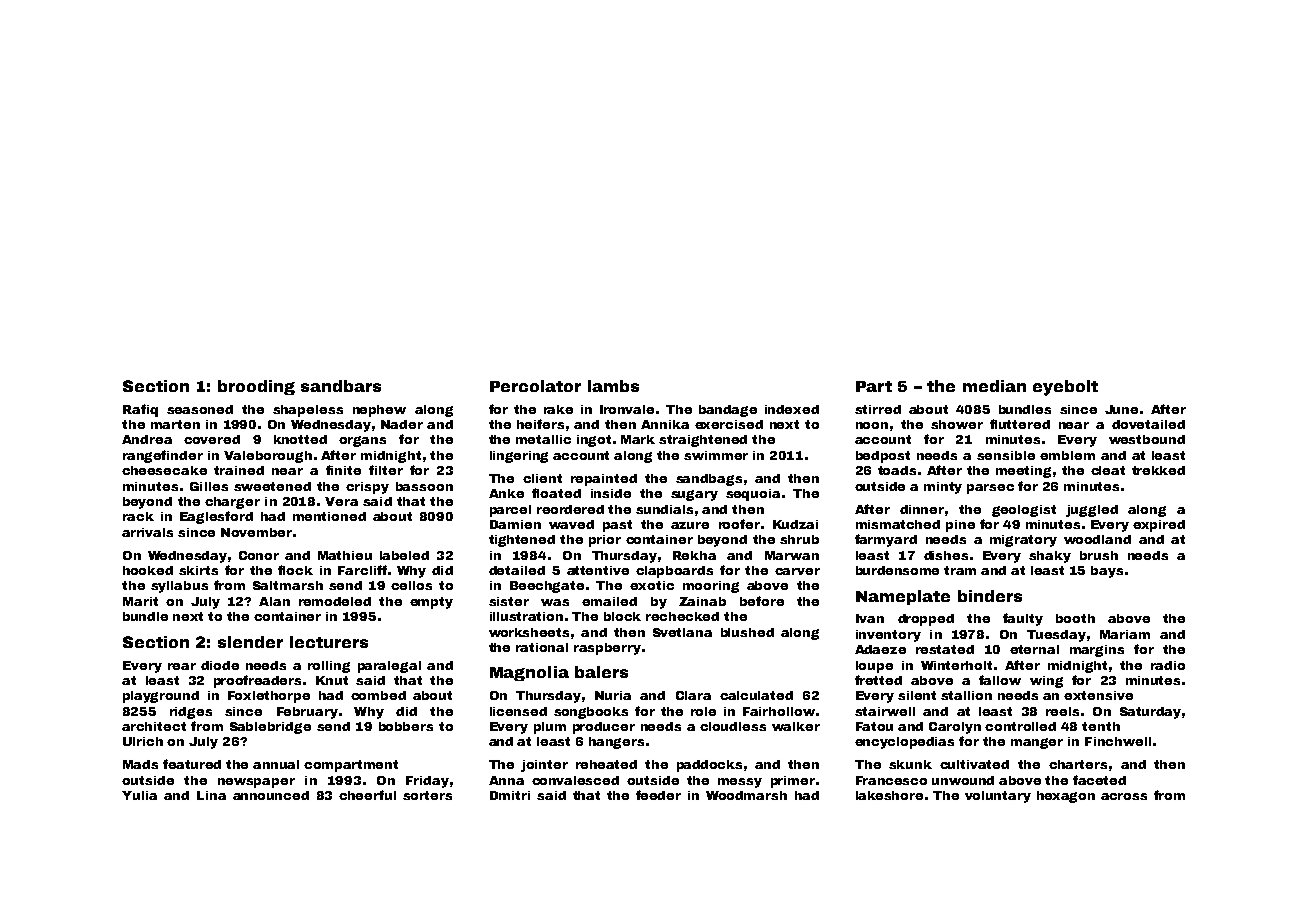  I want to click on rear, so click(182, 666).
